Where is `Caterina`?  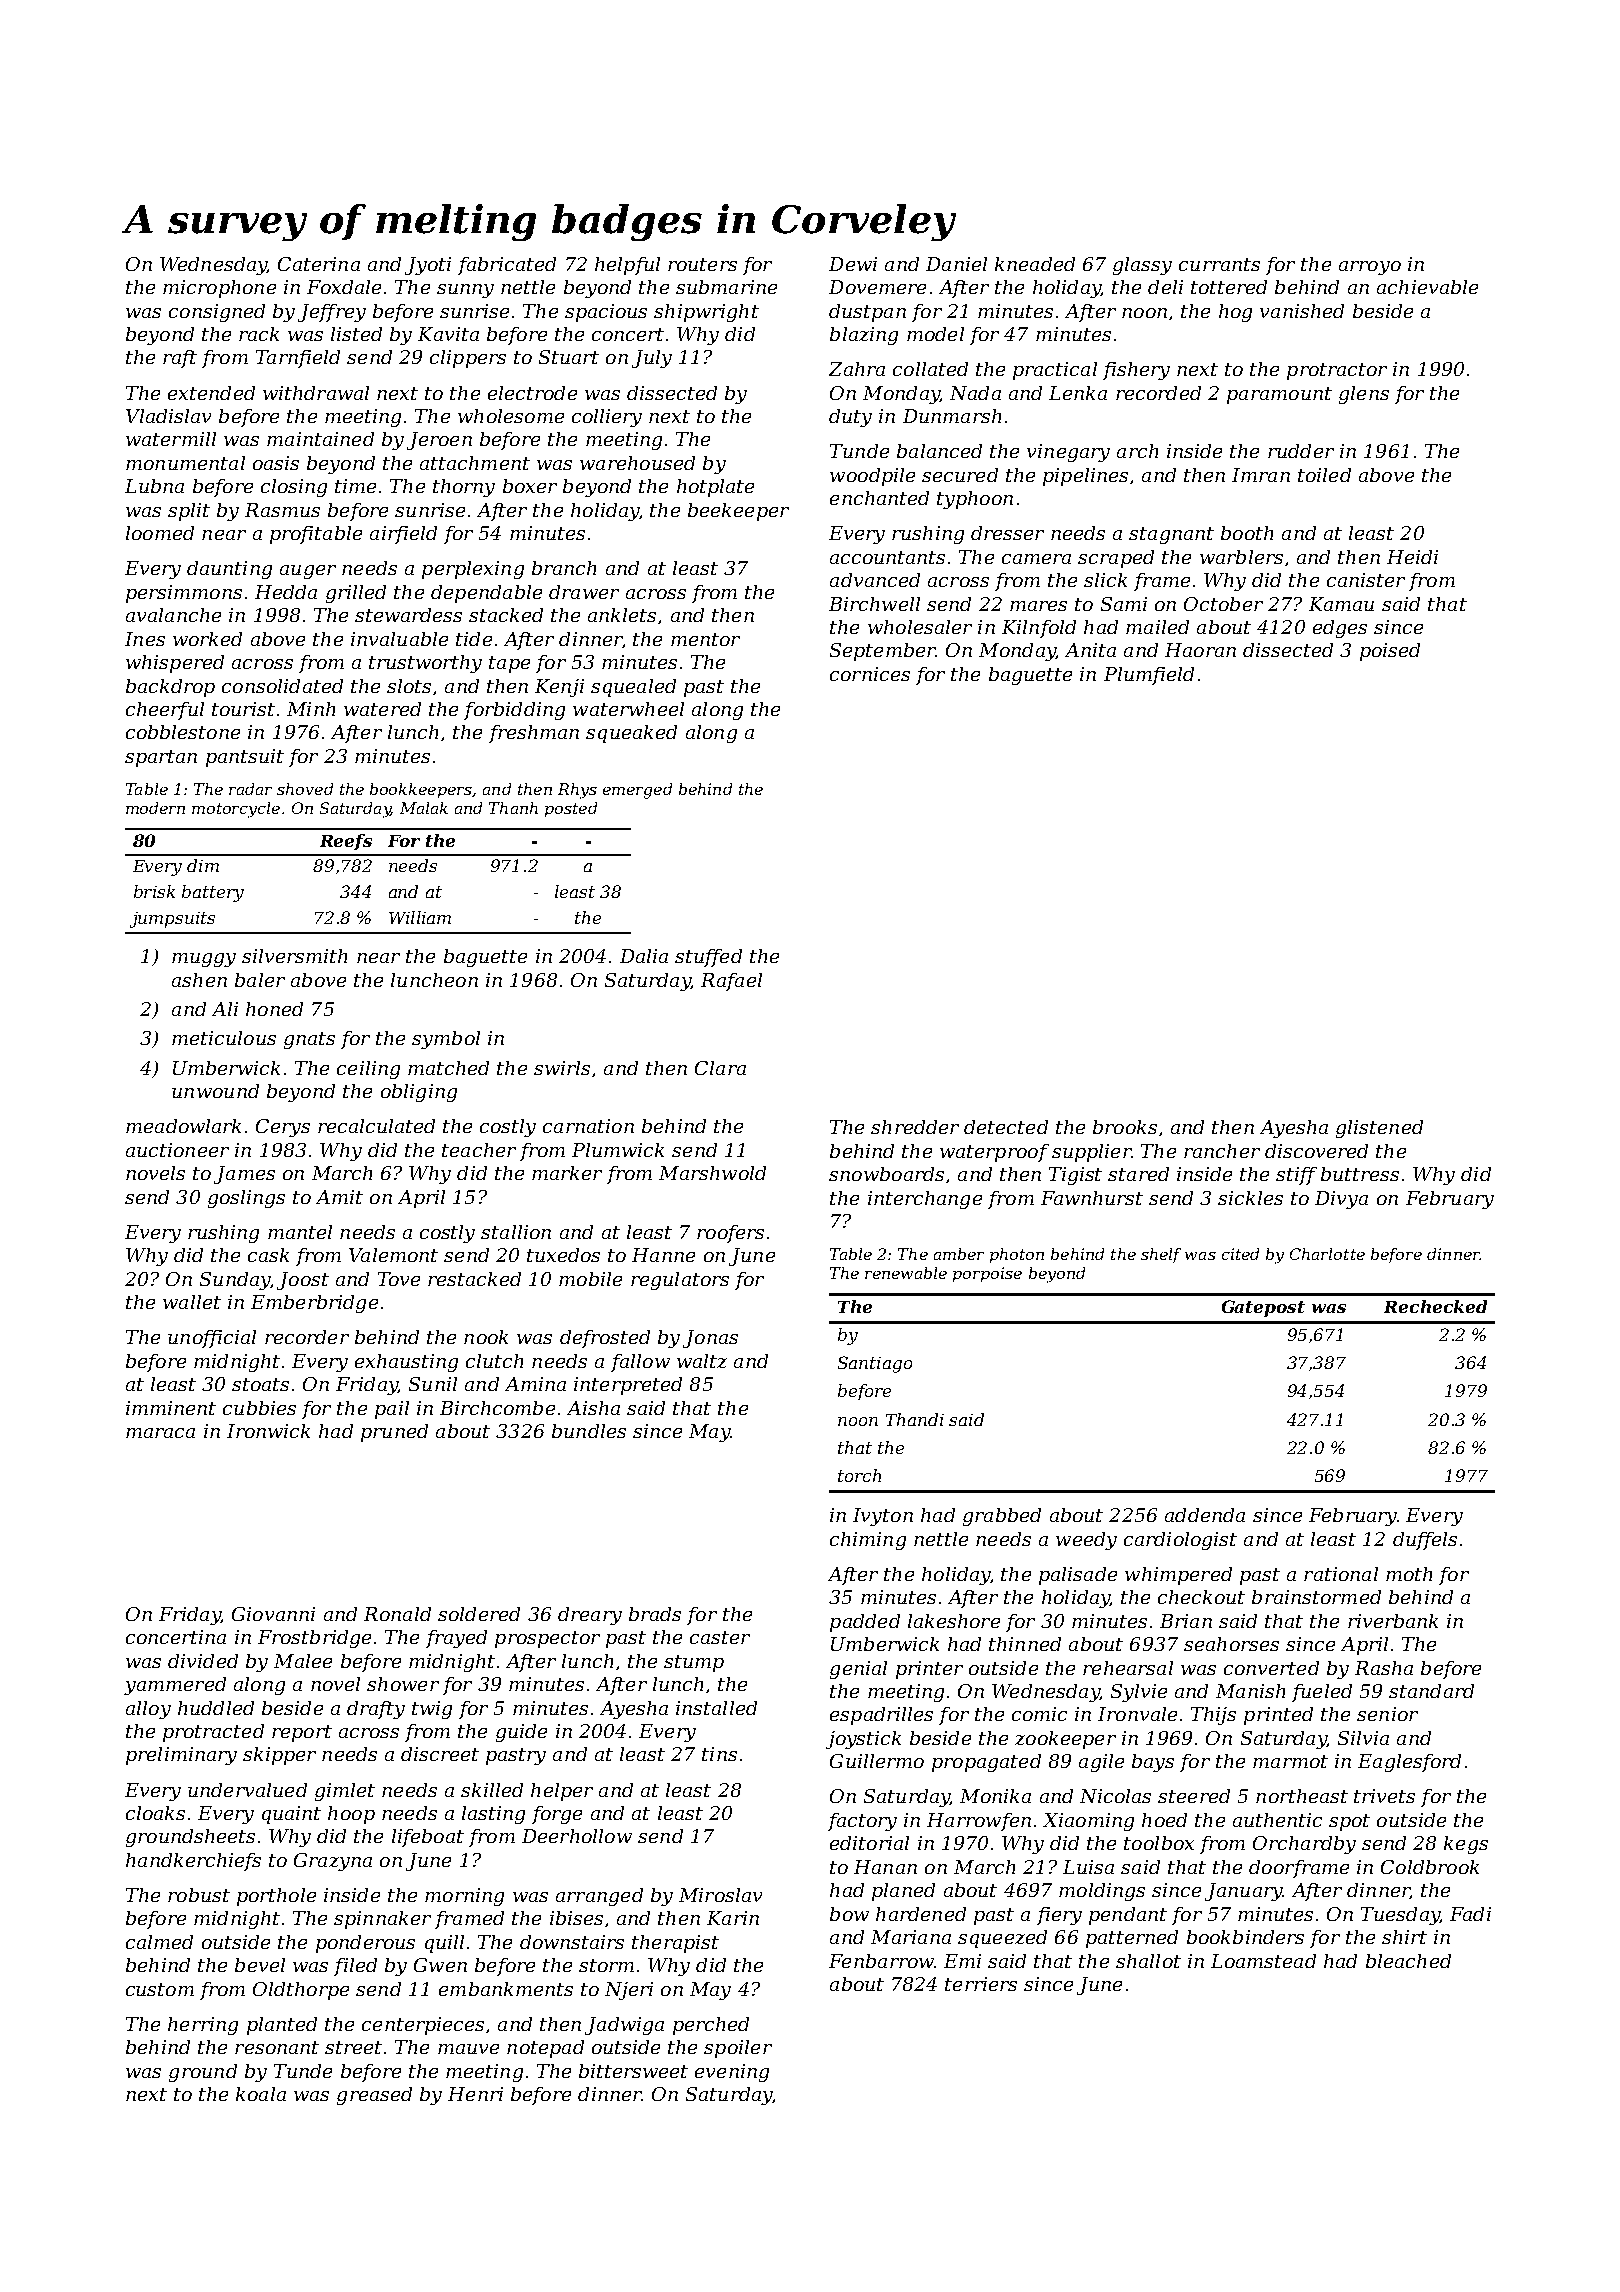 Caterina is located at coordinates (319, 264).
